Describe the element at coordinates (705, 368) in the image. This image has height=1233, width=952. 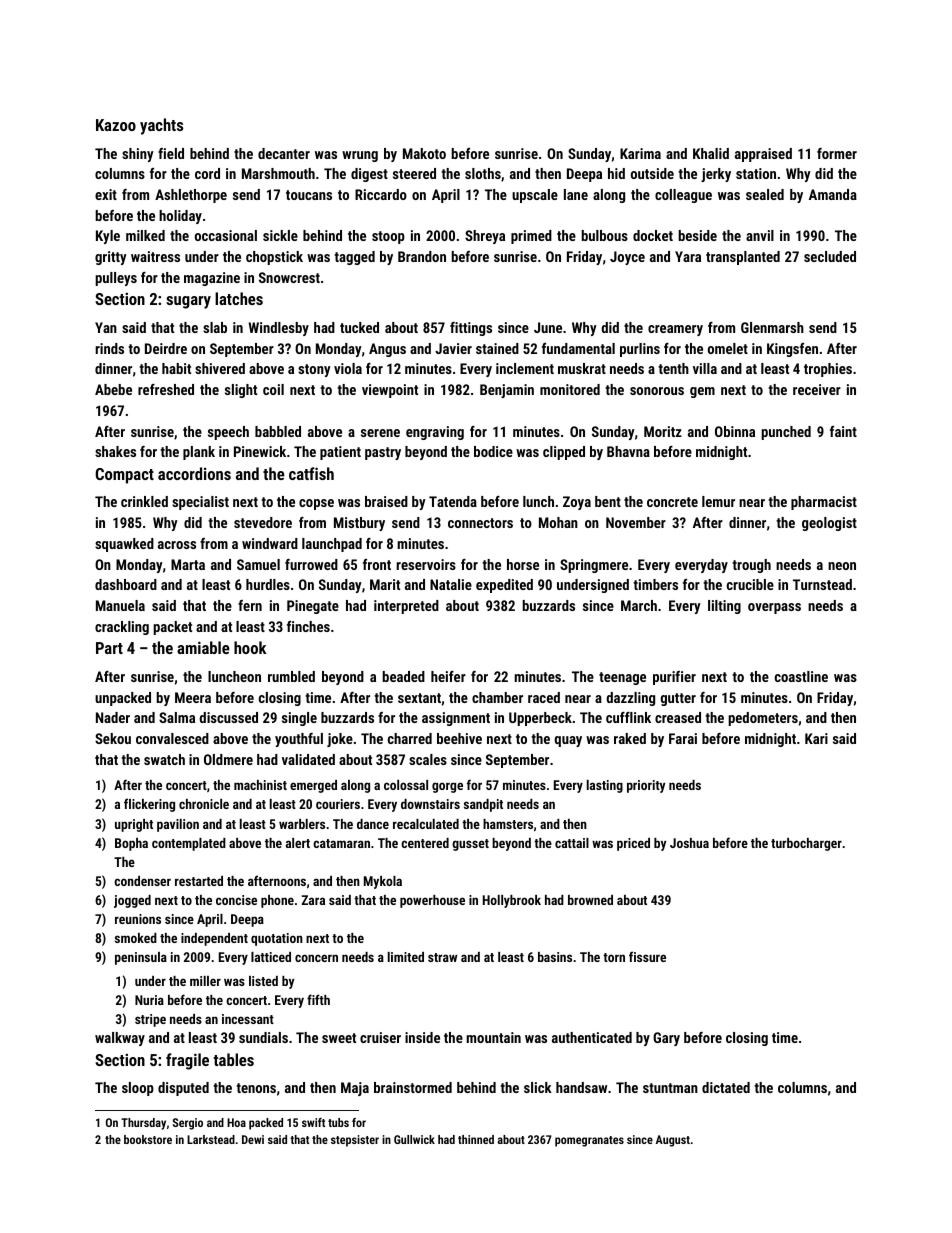
I see `villa` at that location.
